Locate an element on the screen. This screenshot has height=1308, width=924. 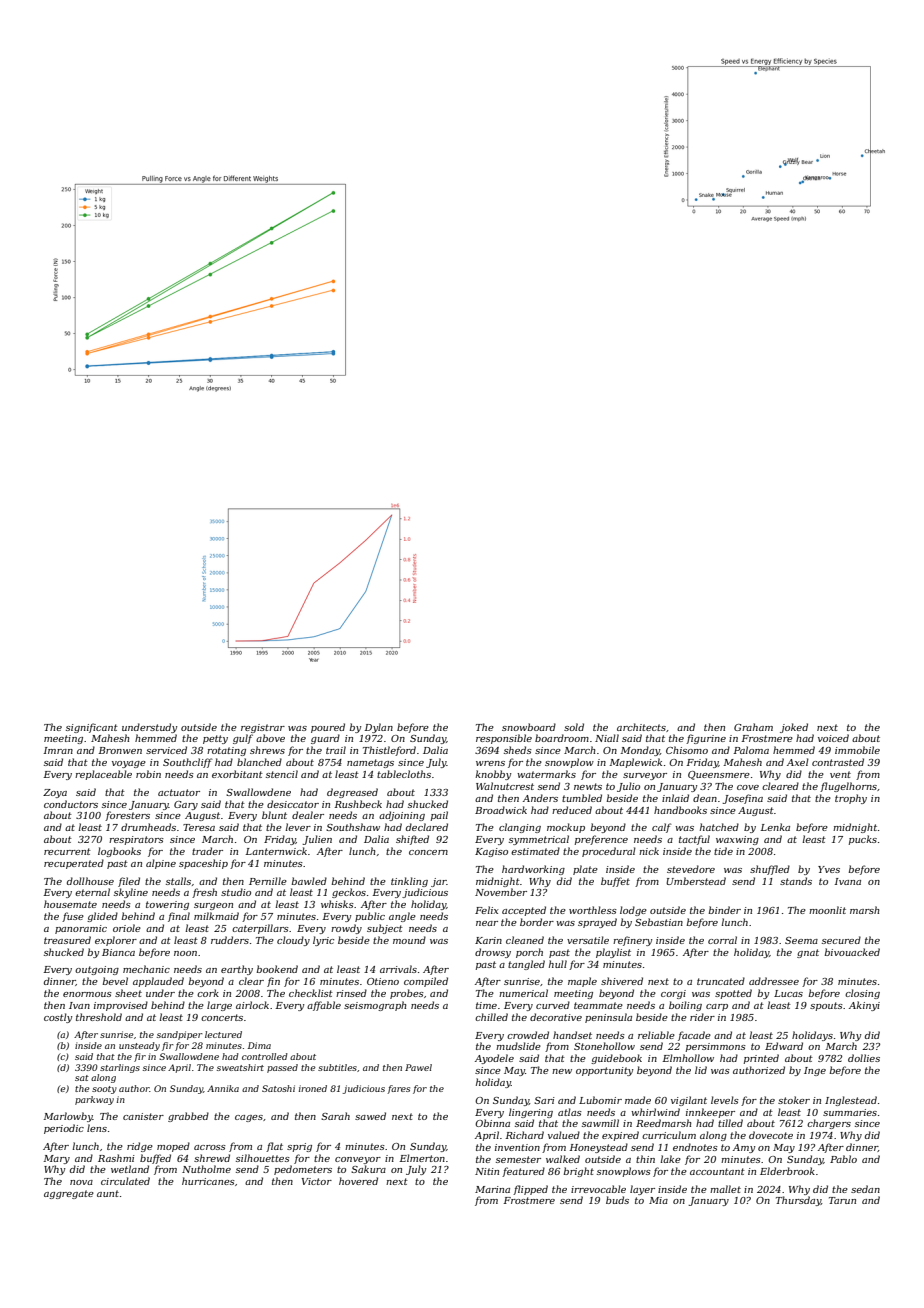
seismograph is located at coordinates (375, 1006).
